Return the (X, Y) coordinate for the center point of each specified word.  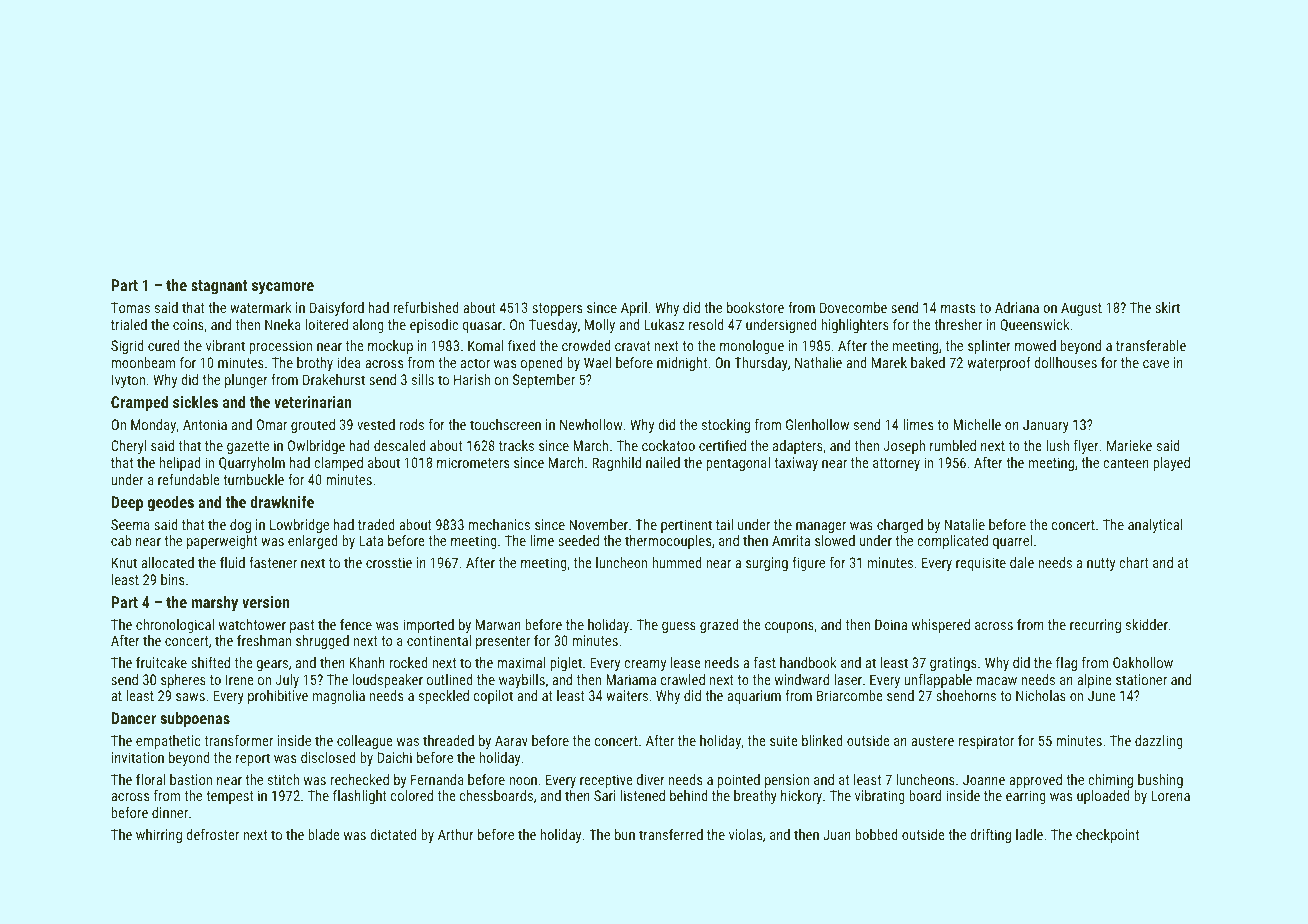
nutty (1101, 564)
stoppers (557, 309)
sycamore (283, 288)
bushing (1160, 781)
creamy (645, 665)
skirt (1167, 307)
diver (651, 779)
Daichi (394, 757)
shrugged (322, 642)
